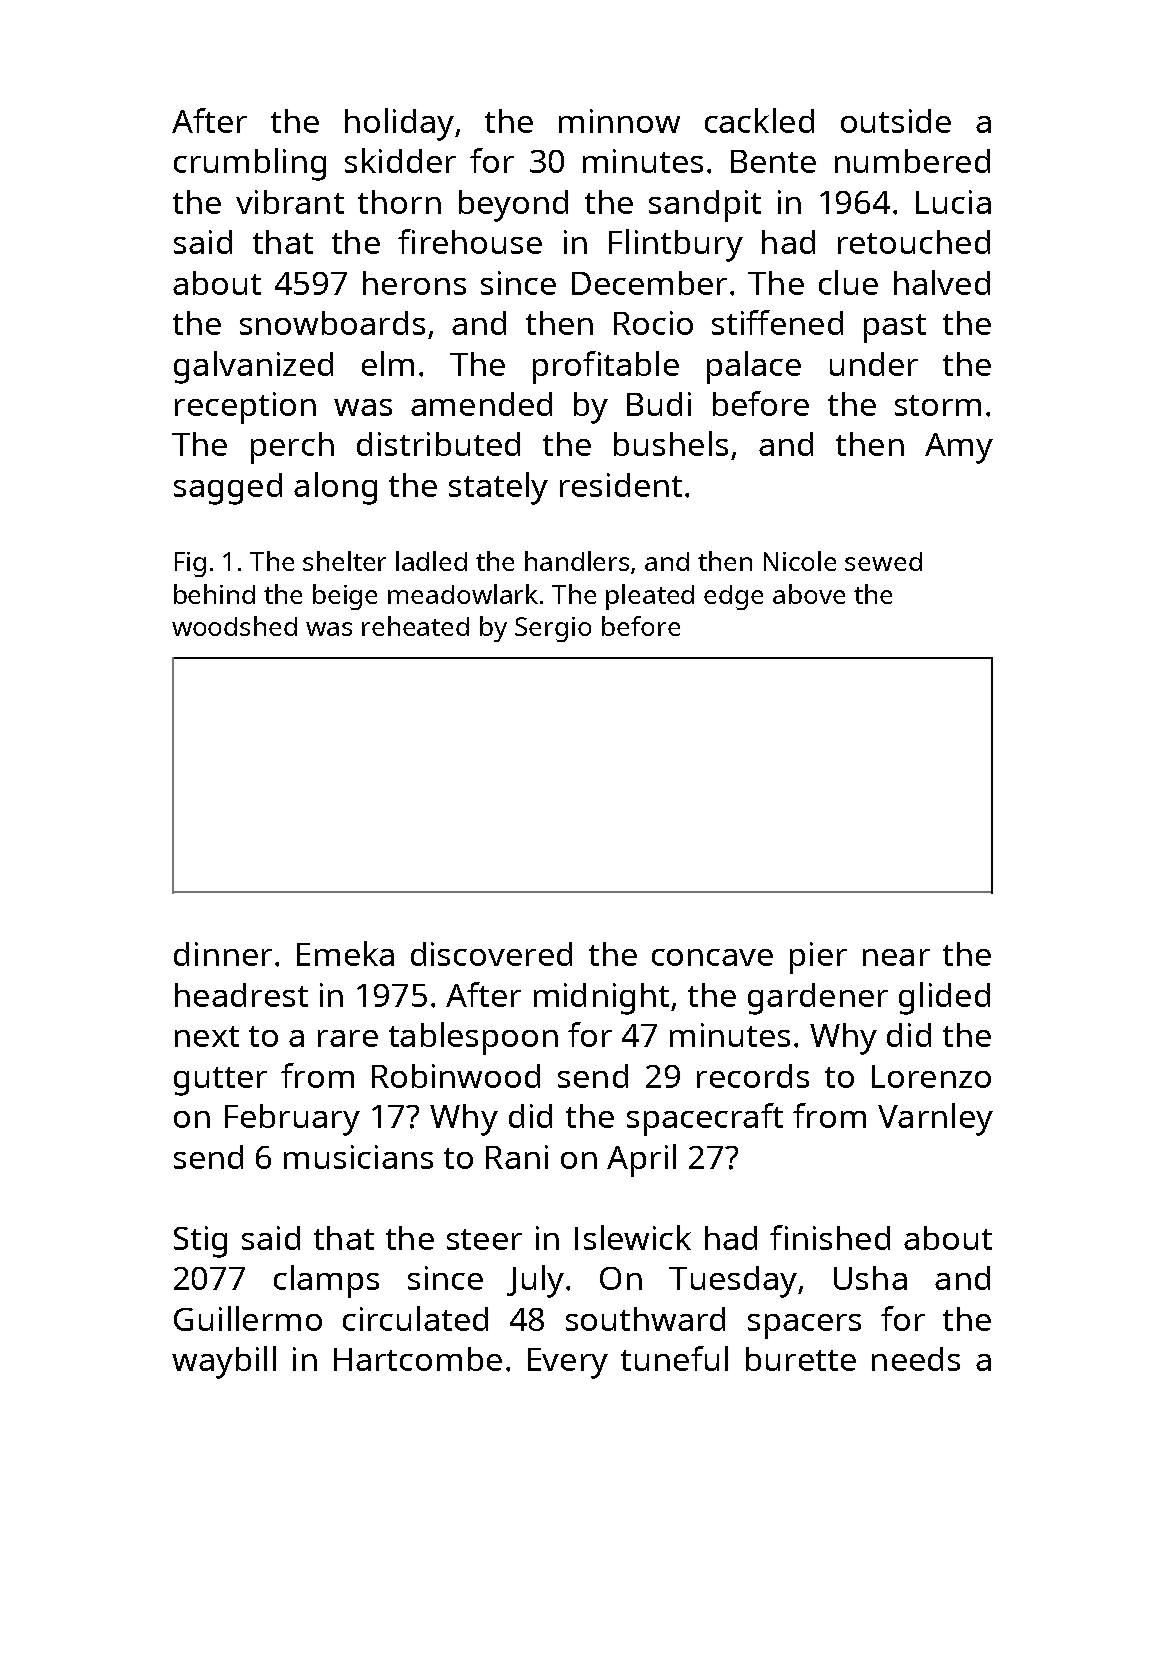  What do you see at coordinates (601, 999) in the screenshot?
I see `midnight` at bounding box center [601, 999].
